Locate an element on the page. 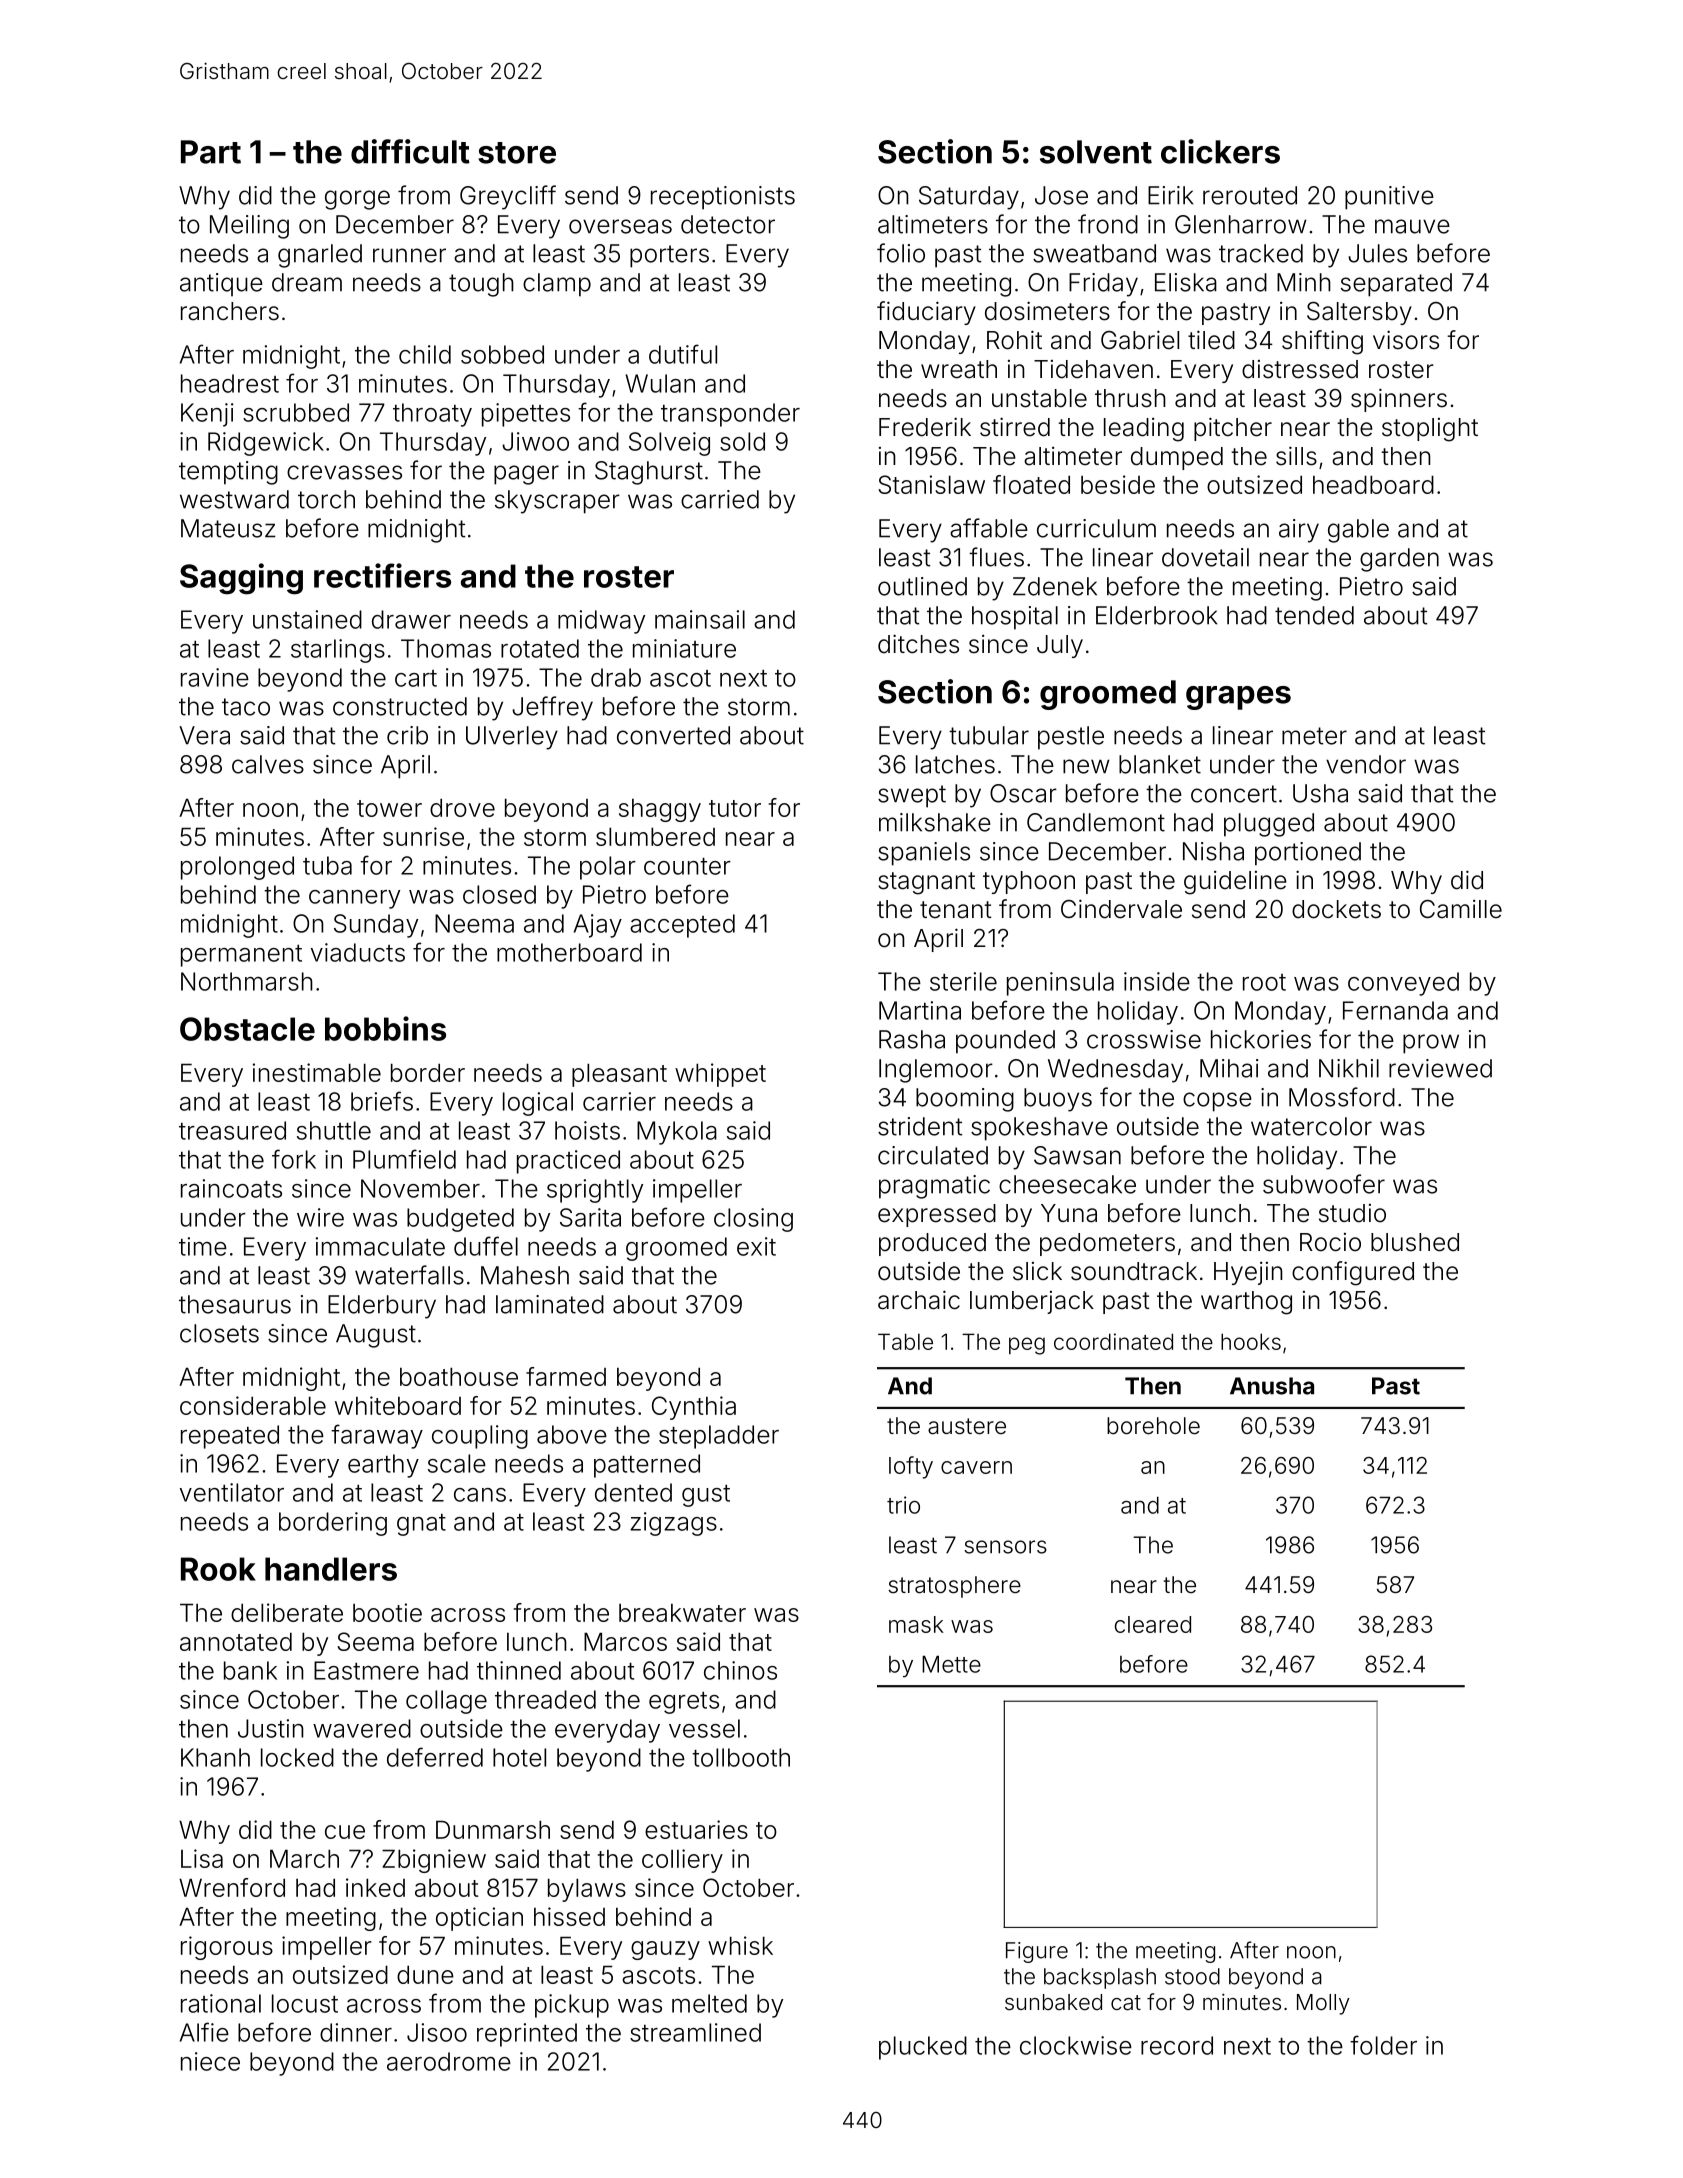 The image size is (1683, 2178). cannery is located at coordinates (354, 899).
